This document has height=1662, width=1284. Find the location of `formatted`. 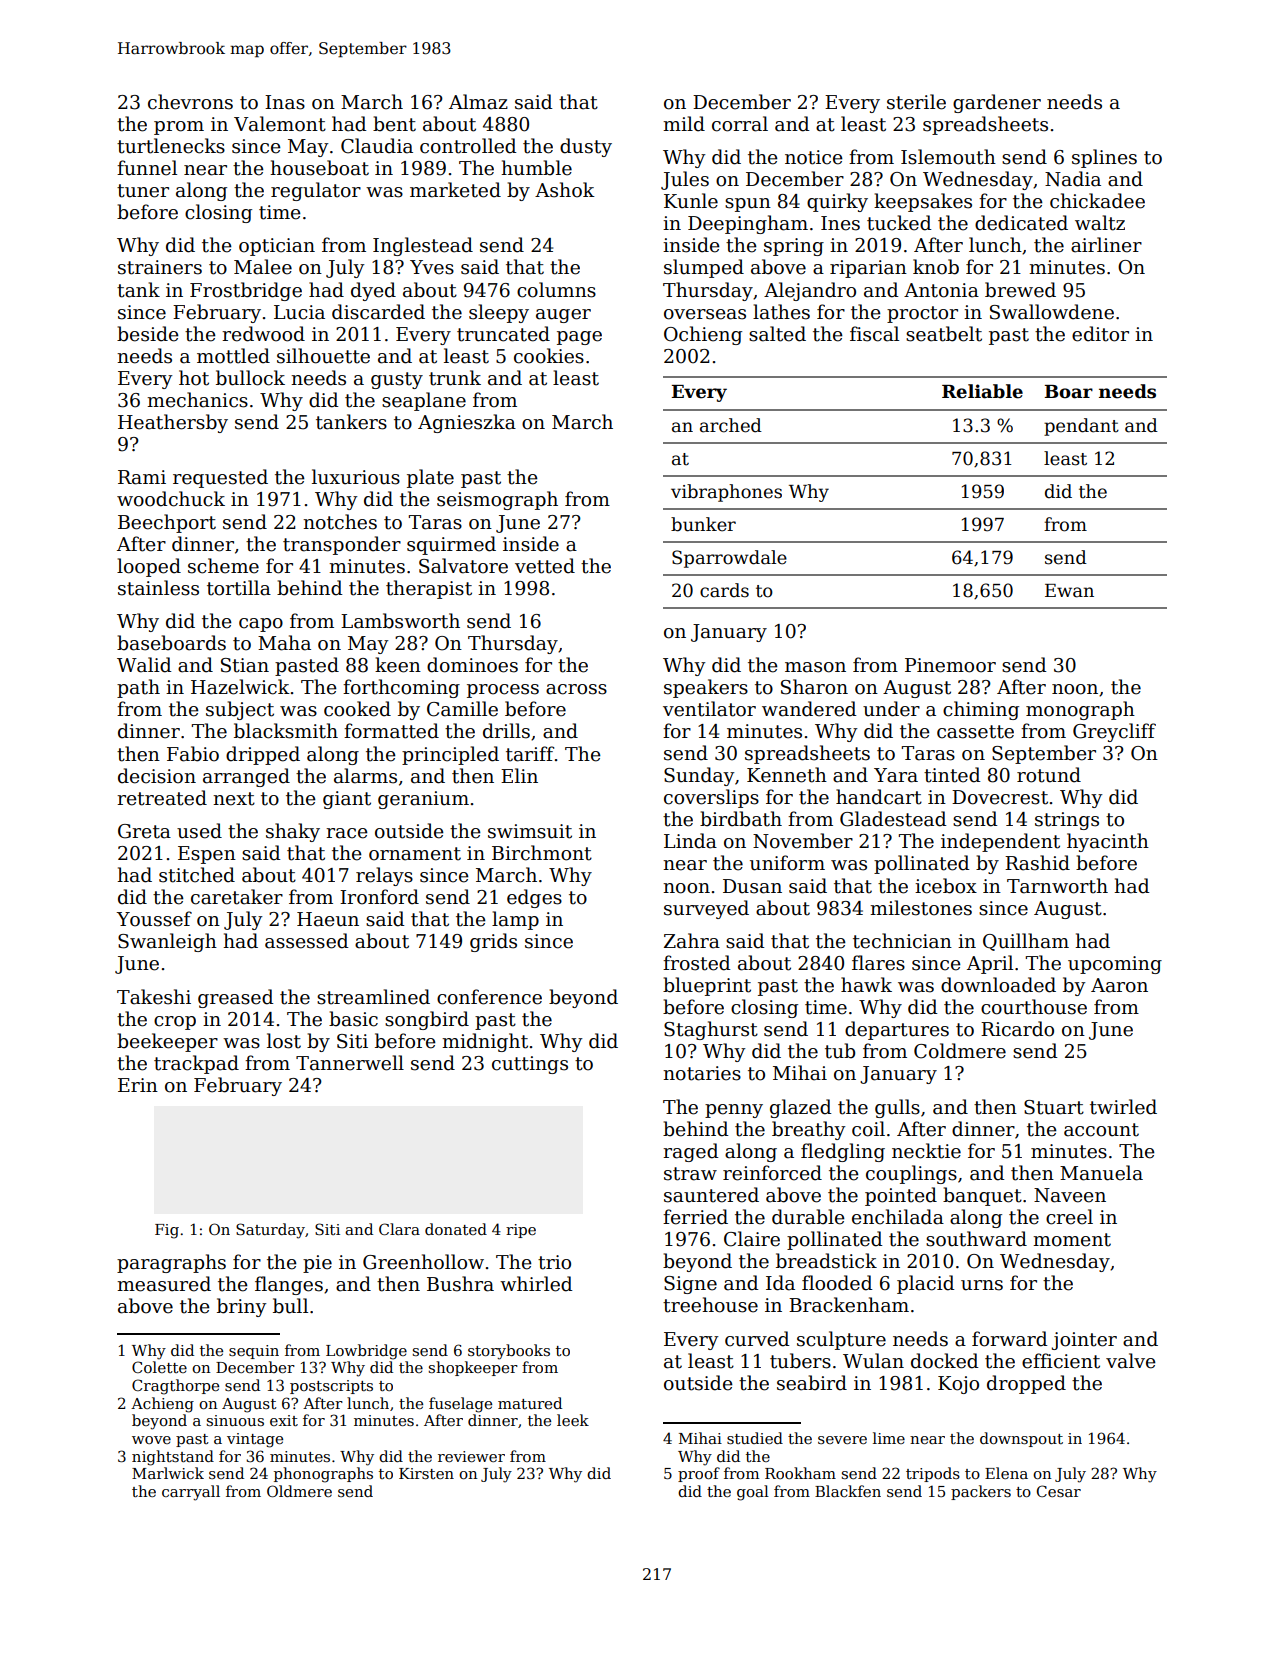

formatted is located at coordinates (391, 731).
